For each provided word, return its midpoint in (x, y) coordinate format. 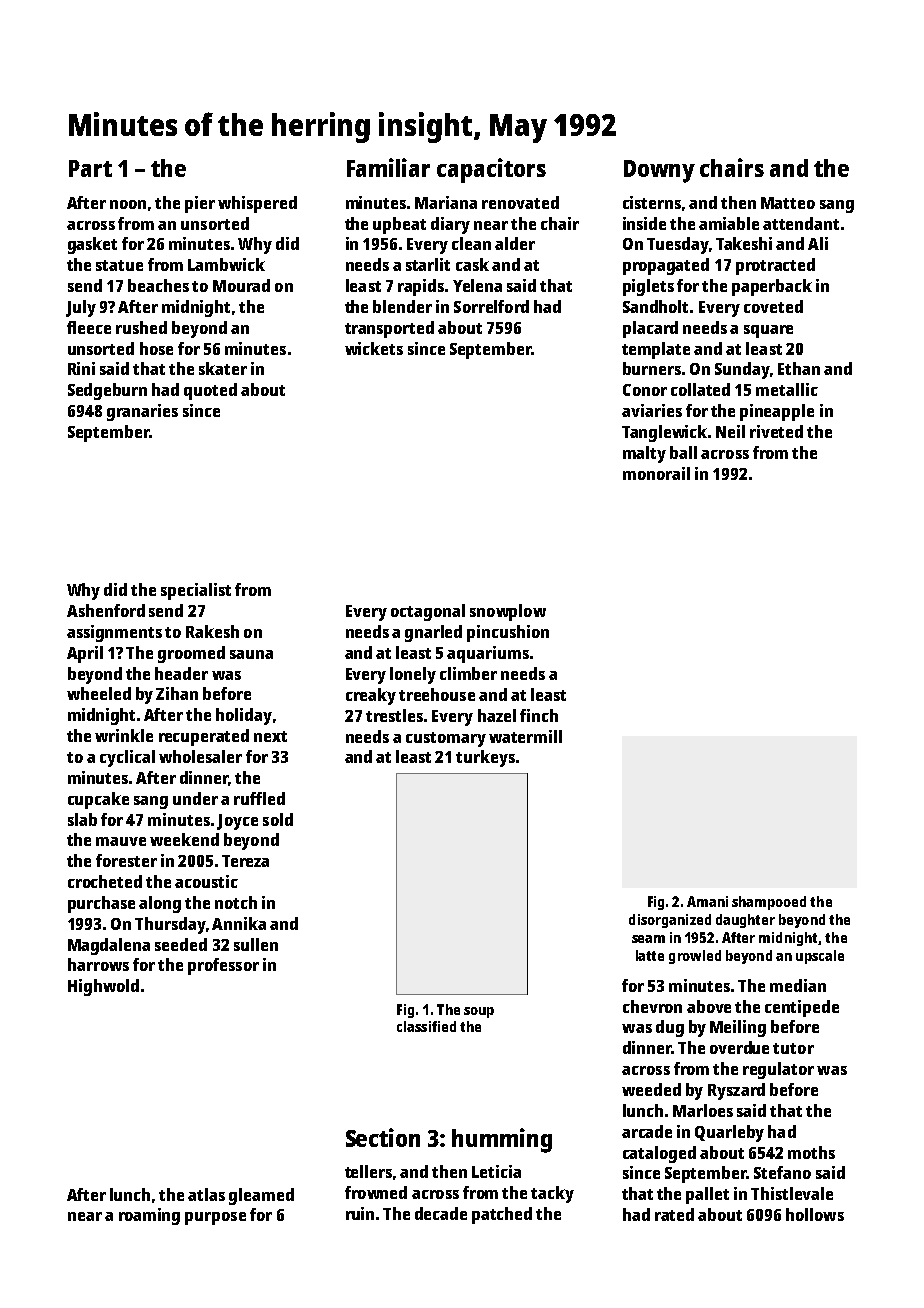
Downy (659, 171)
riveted (776, 431)
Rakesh (212, 631)
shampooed (769, 903)
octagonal (428, 612)
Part (90, 168)
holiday (244, 716)
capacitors (491, 170)
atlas (206, 1194)
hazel (497, 715)
